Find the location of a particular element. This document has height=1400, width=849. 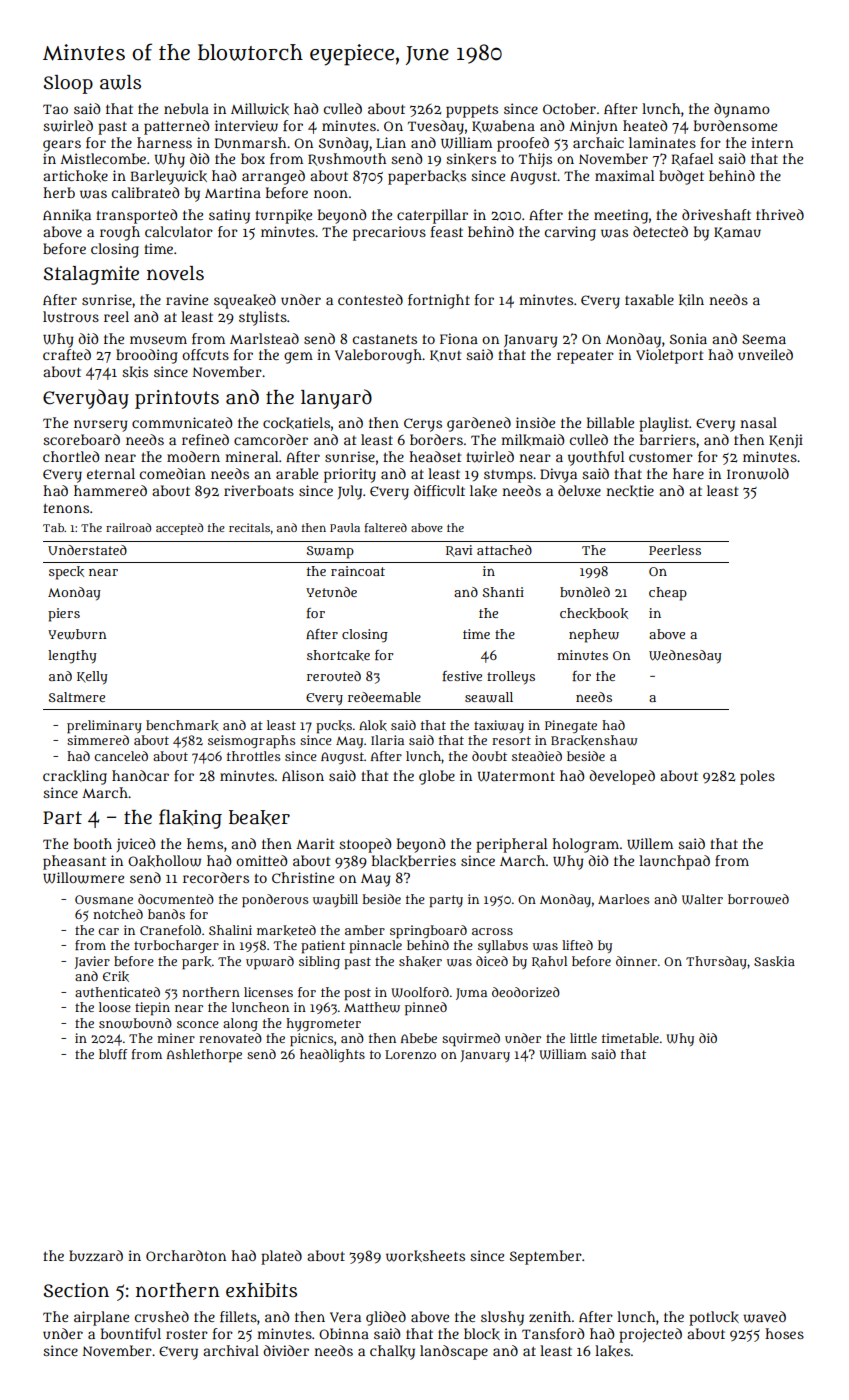

Marloes is located at coordinates (623, 899).
